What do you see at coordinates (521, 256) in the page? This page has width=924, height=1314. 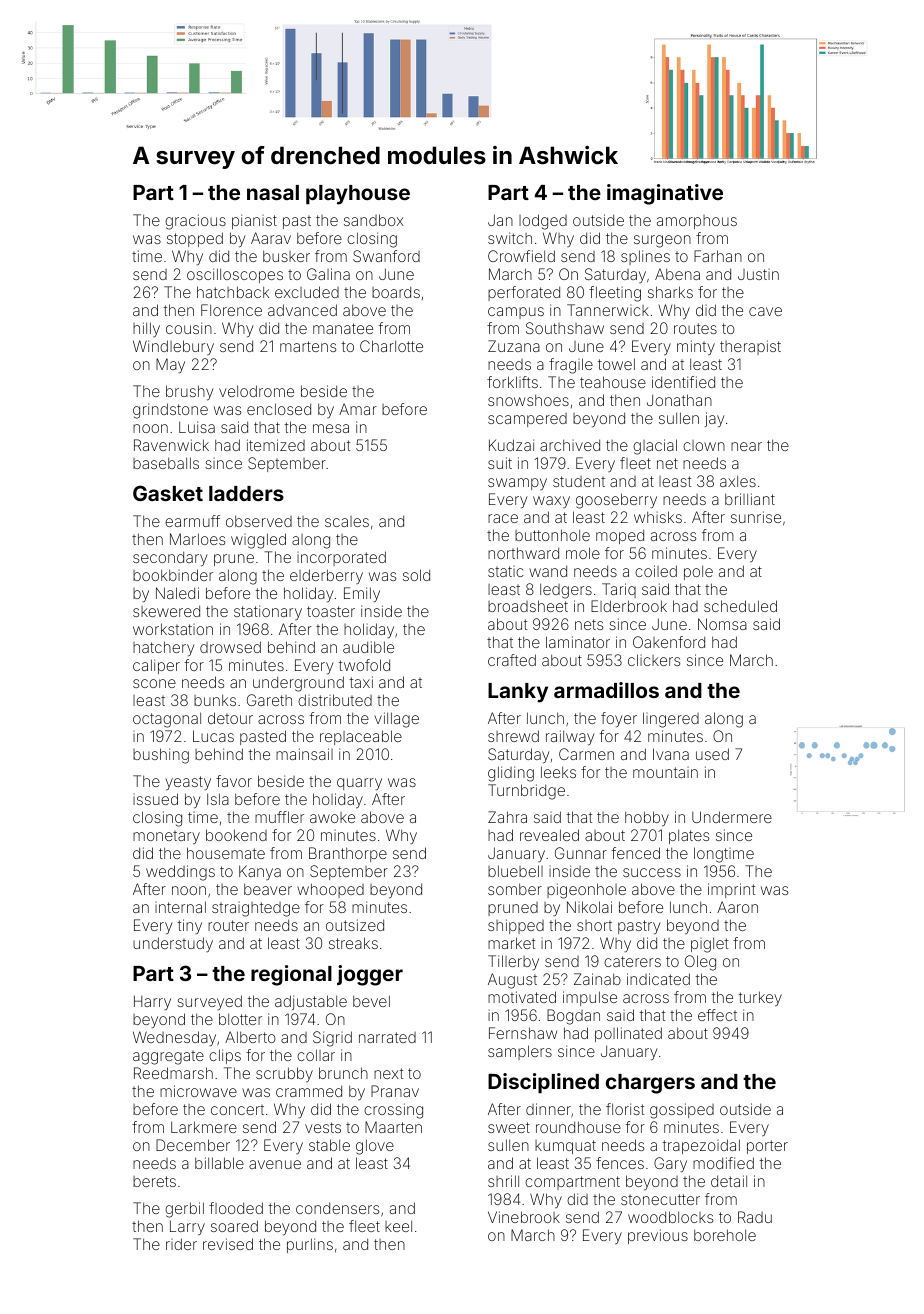 I see `Crowfield` at bounding box center [521, 256].
